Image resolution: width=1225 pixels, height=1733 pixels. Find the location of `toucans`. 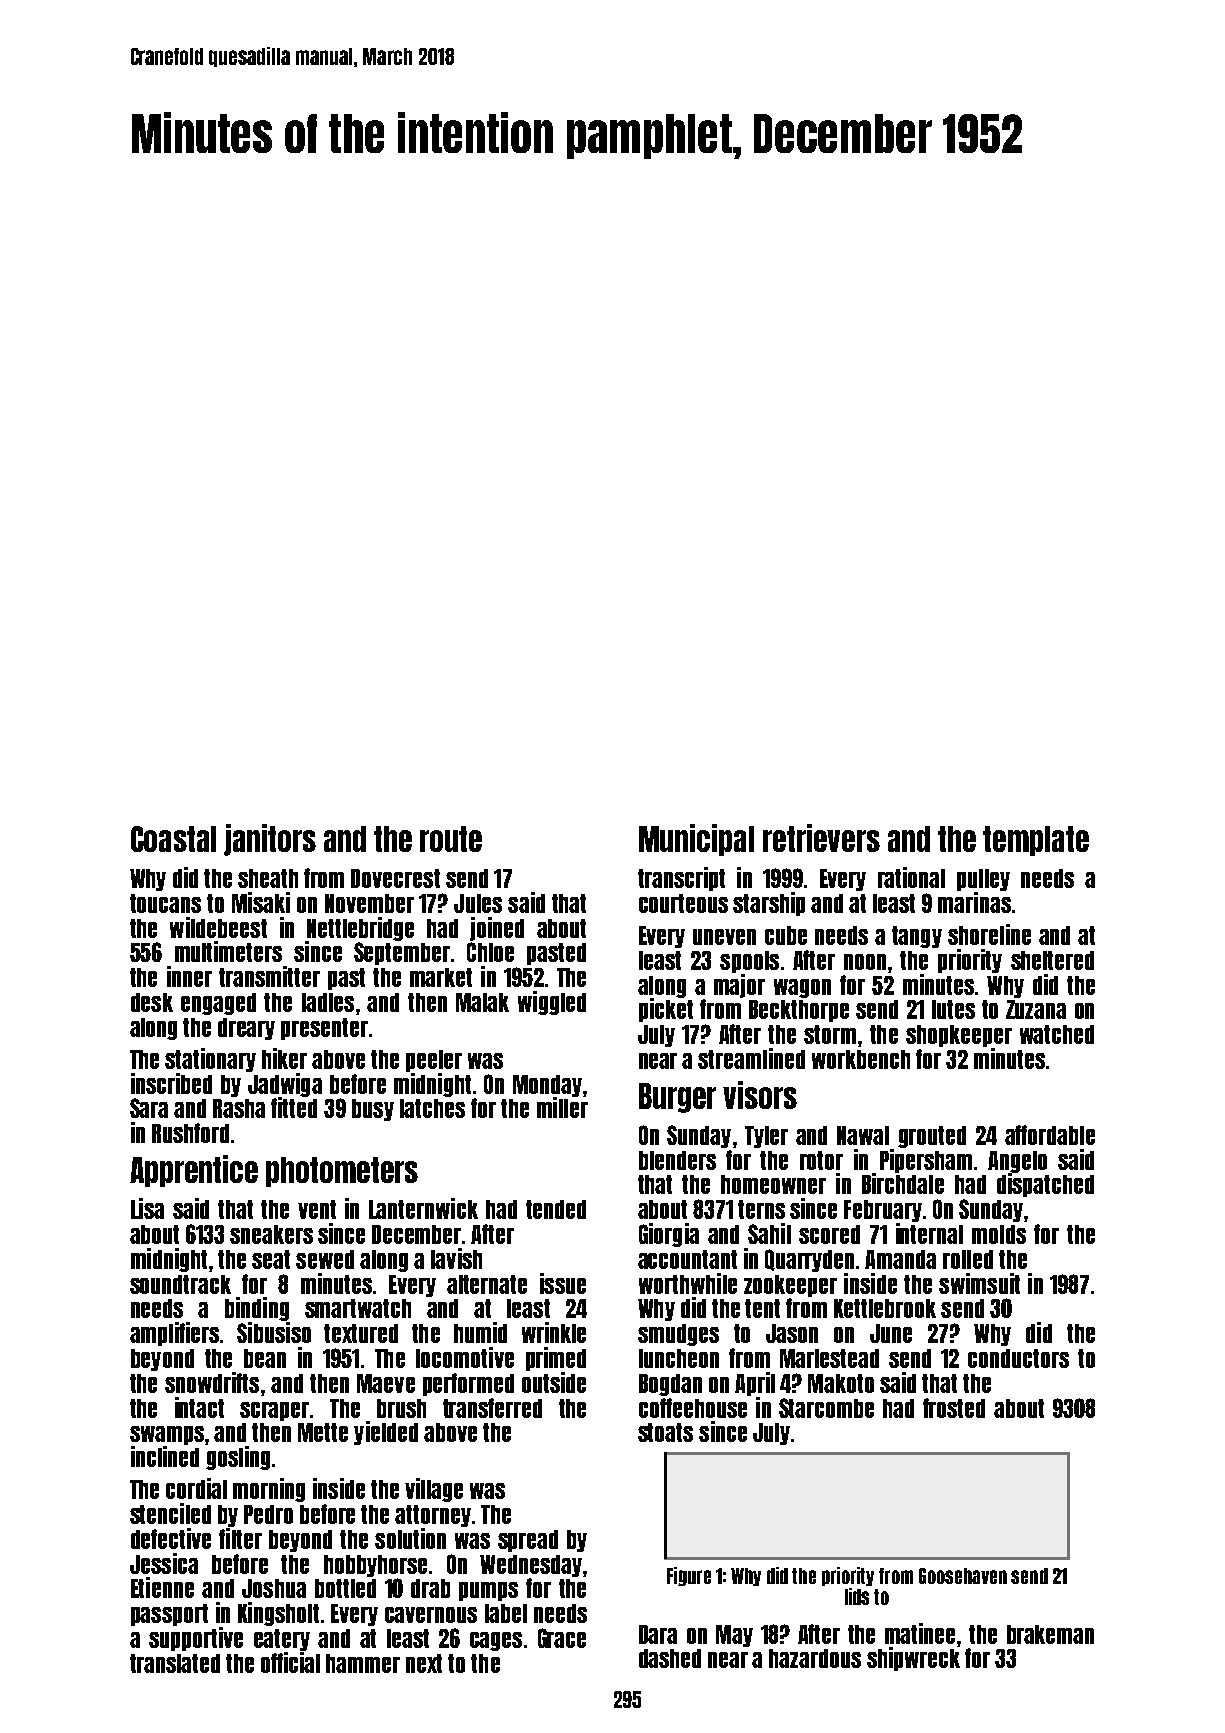

toucans is located at coordinates (165, 903).
